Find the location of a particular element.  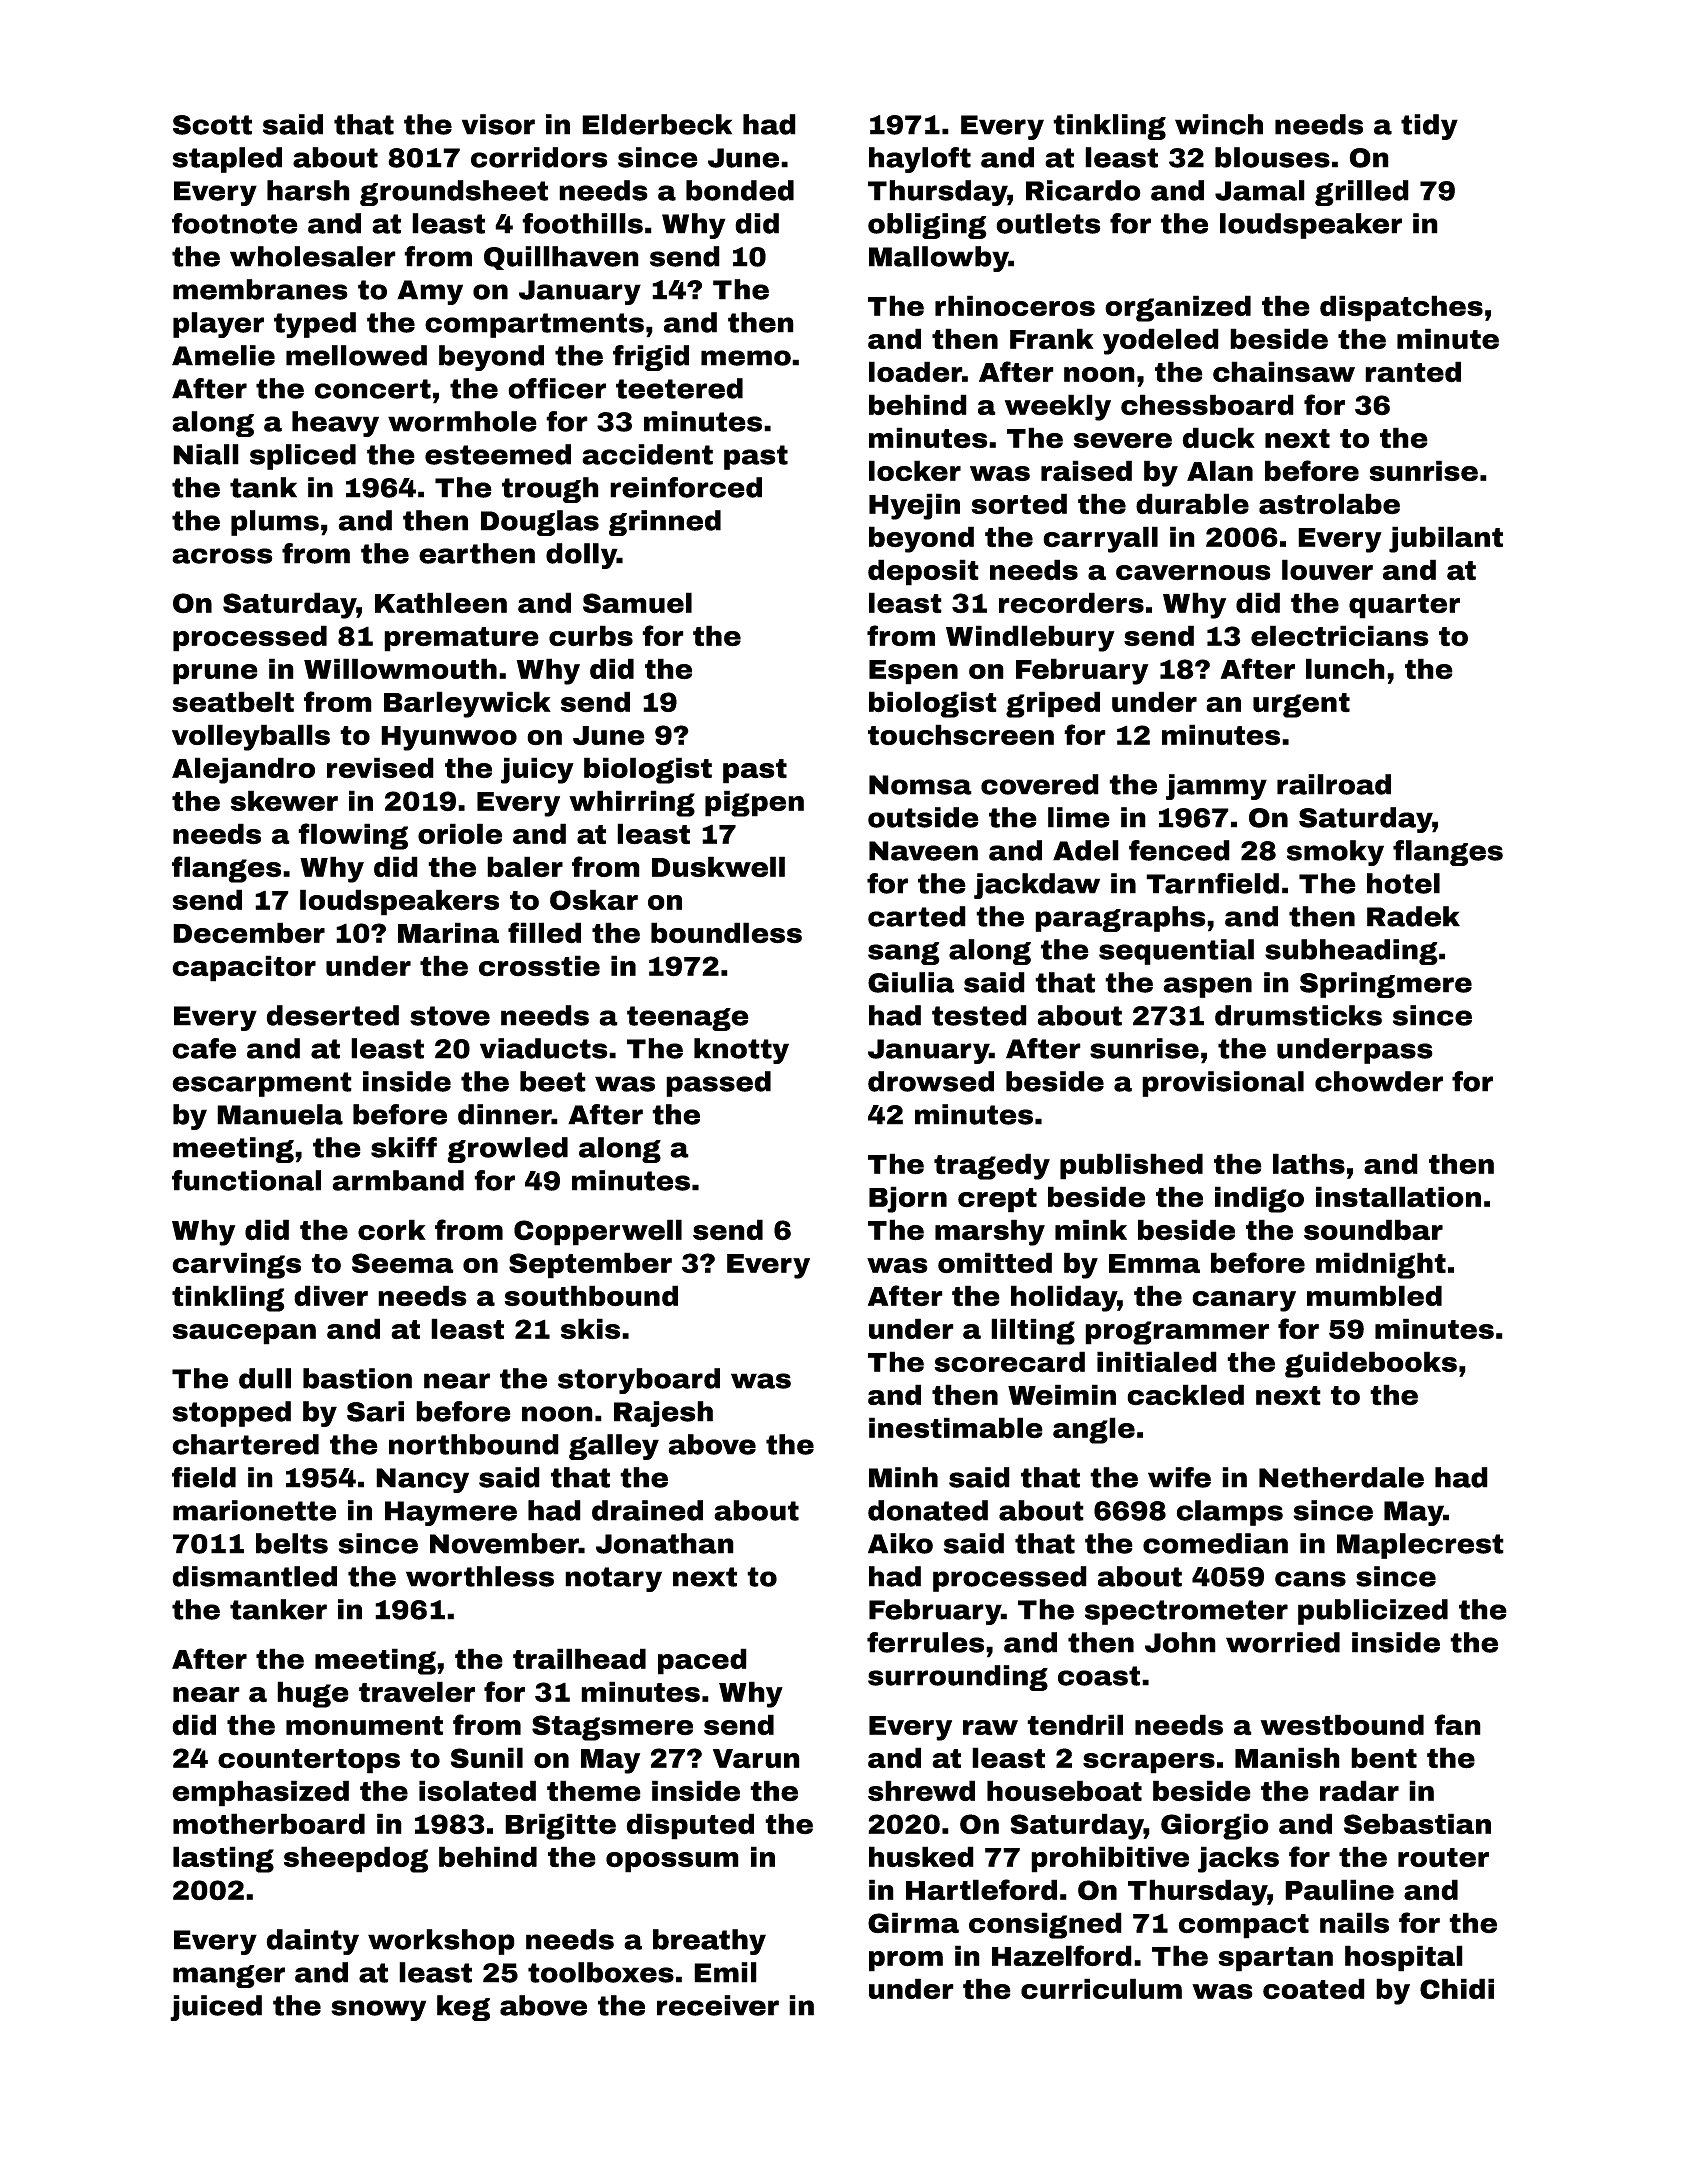

mumbled is located at coordinates (1374, 1296).
